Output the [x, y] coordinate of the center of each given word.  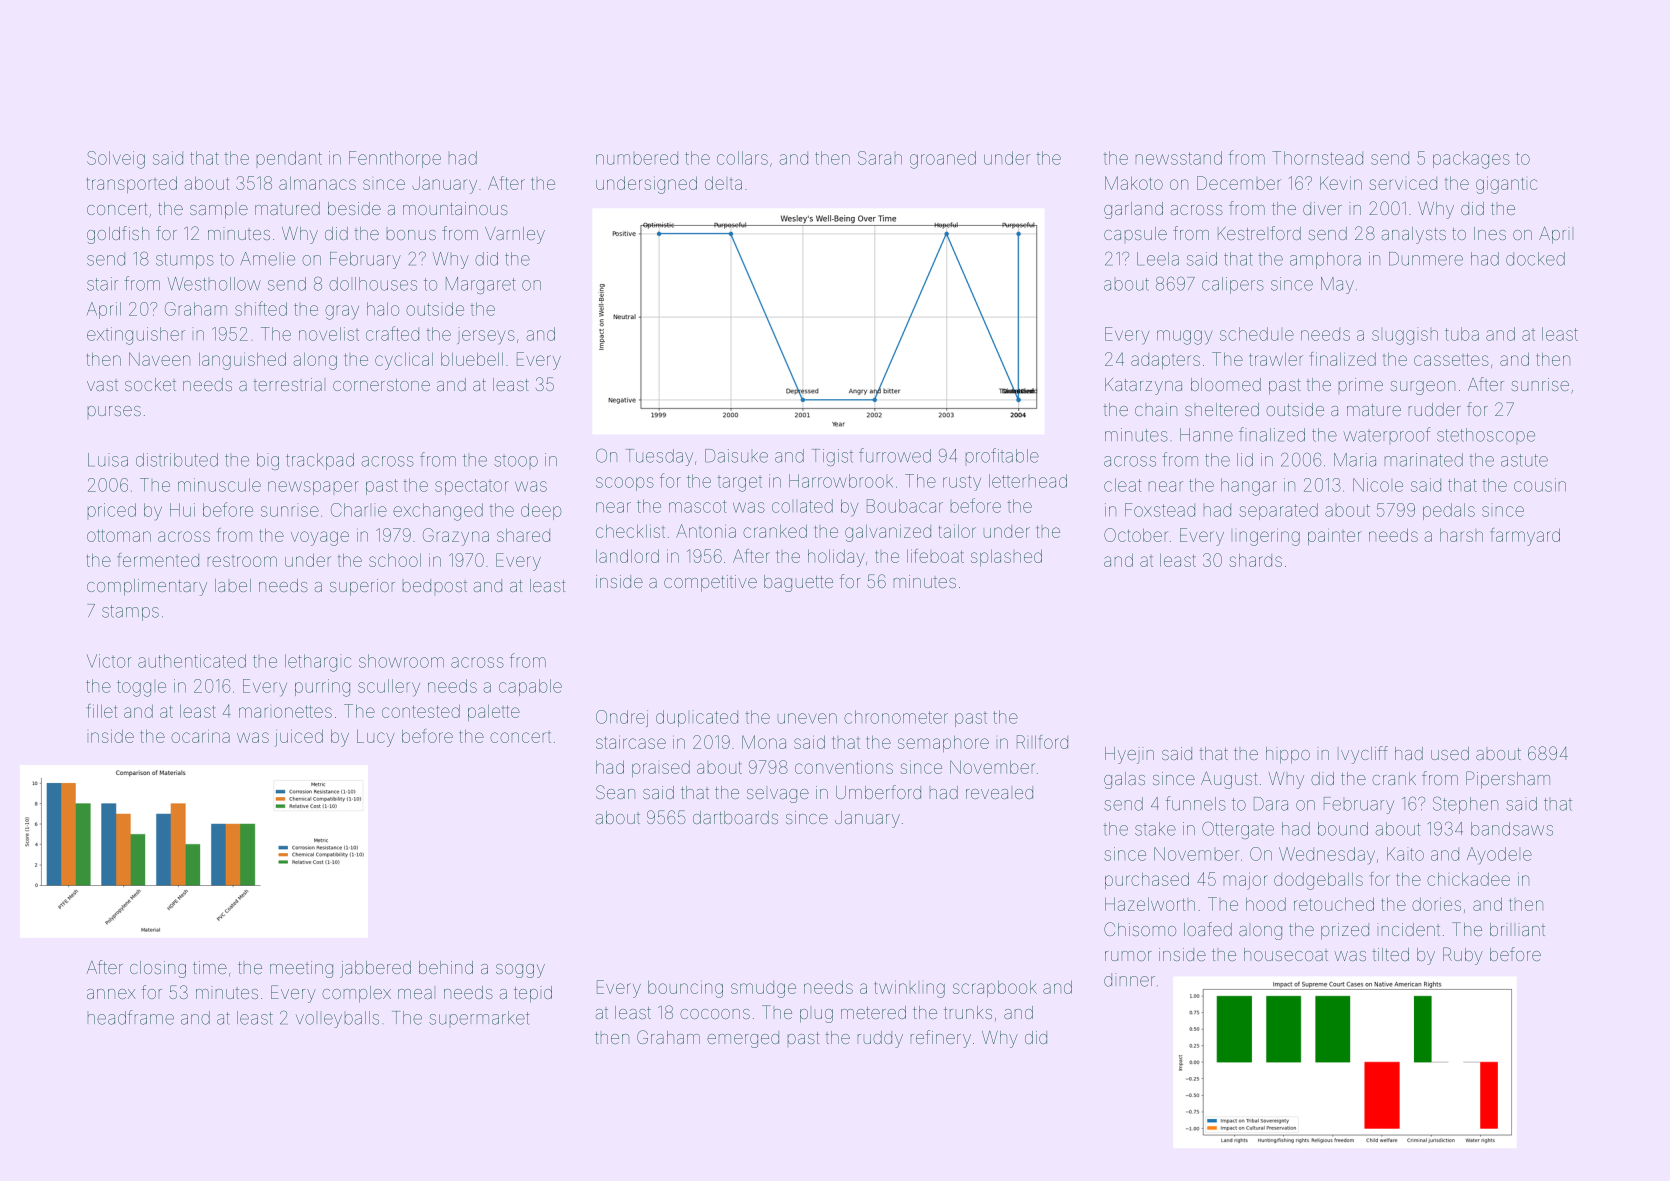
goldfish [118, 235]
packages [1471, 160]
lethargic [318, 663]
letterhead [1028, 481]
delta [723, 183]
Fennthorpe [395, 159]
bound [1343, 829]
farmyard [1525, 537]
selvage [778, 796]
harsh [1461, 535]
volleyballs [337, 1019]
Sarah [880, 158]
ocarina [200, 736]
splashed [1006, 557]
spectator [472, 487]
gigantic [1506, 185]
